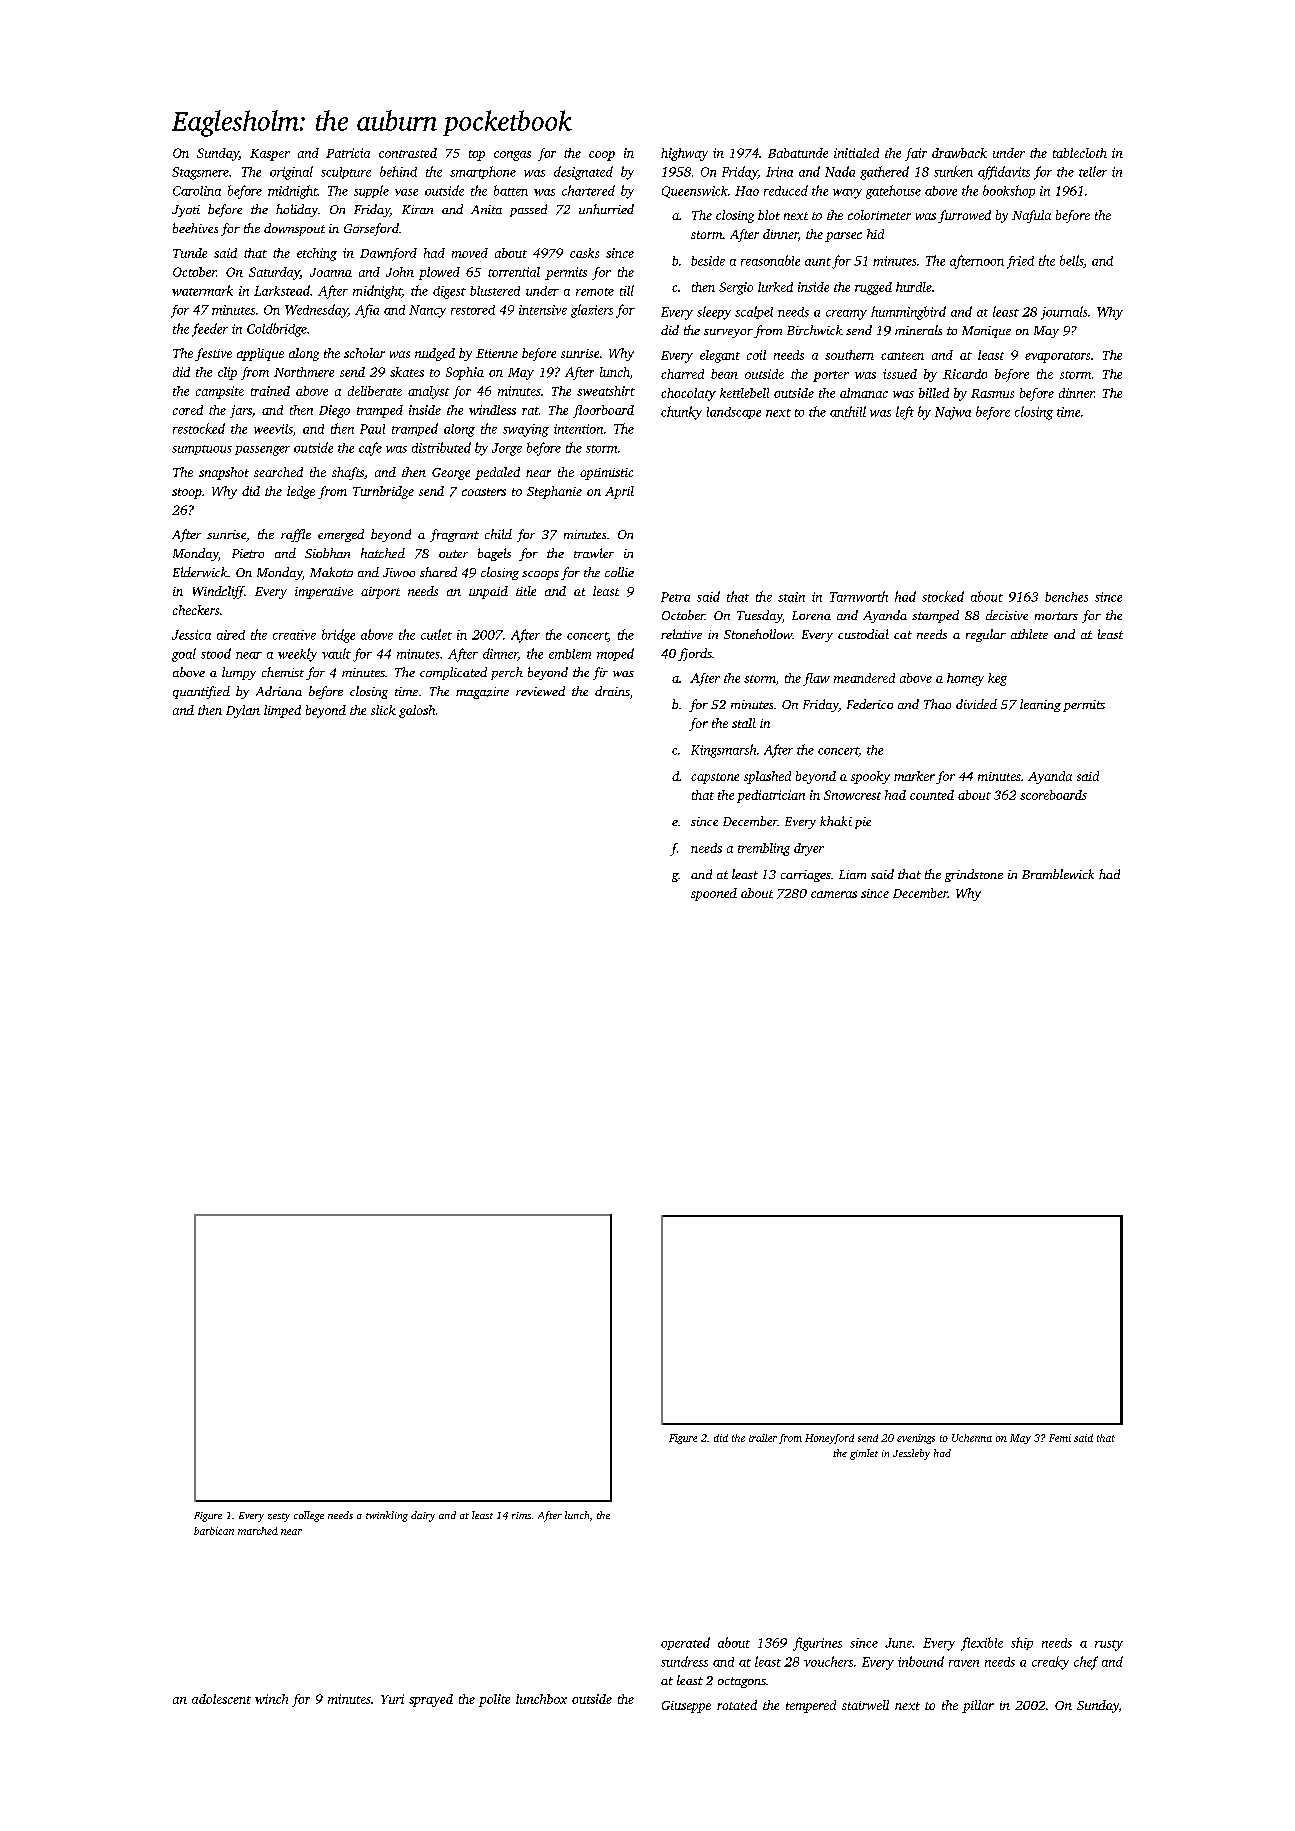 This image has height=1831, width=1295. Describe the element at coordinates (364, 353) in the image. I see `scholar` at that location.
